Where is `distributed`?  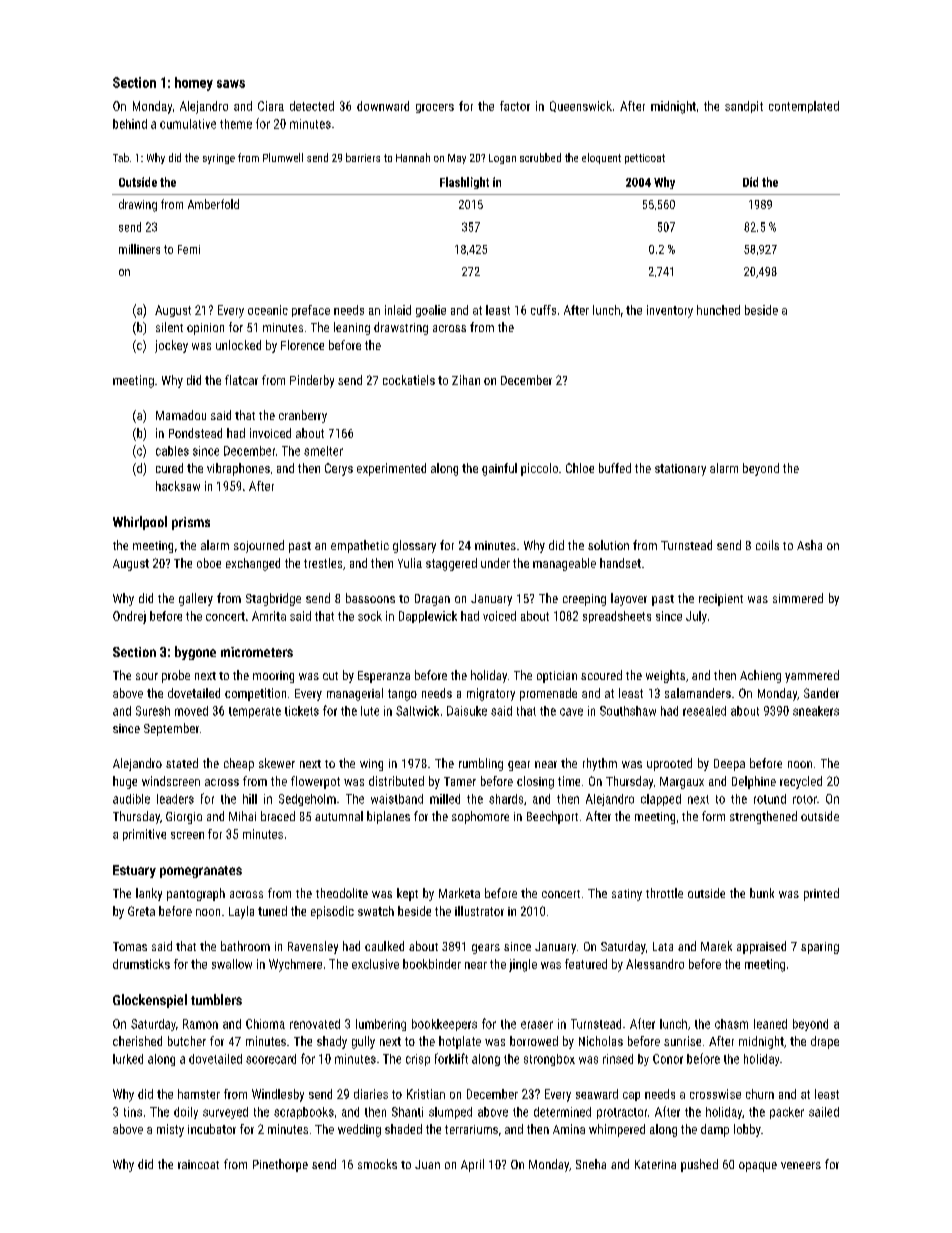
distributed is located at coordinates (396, 781).
